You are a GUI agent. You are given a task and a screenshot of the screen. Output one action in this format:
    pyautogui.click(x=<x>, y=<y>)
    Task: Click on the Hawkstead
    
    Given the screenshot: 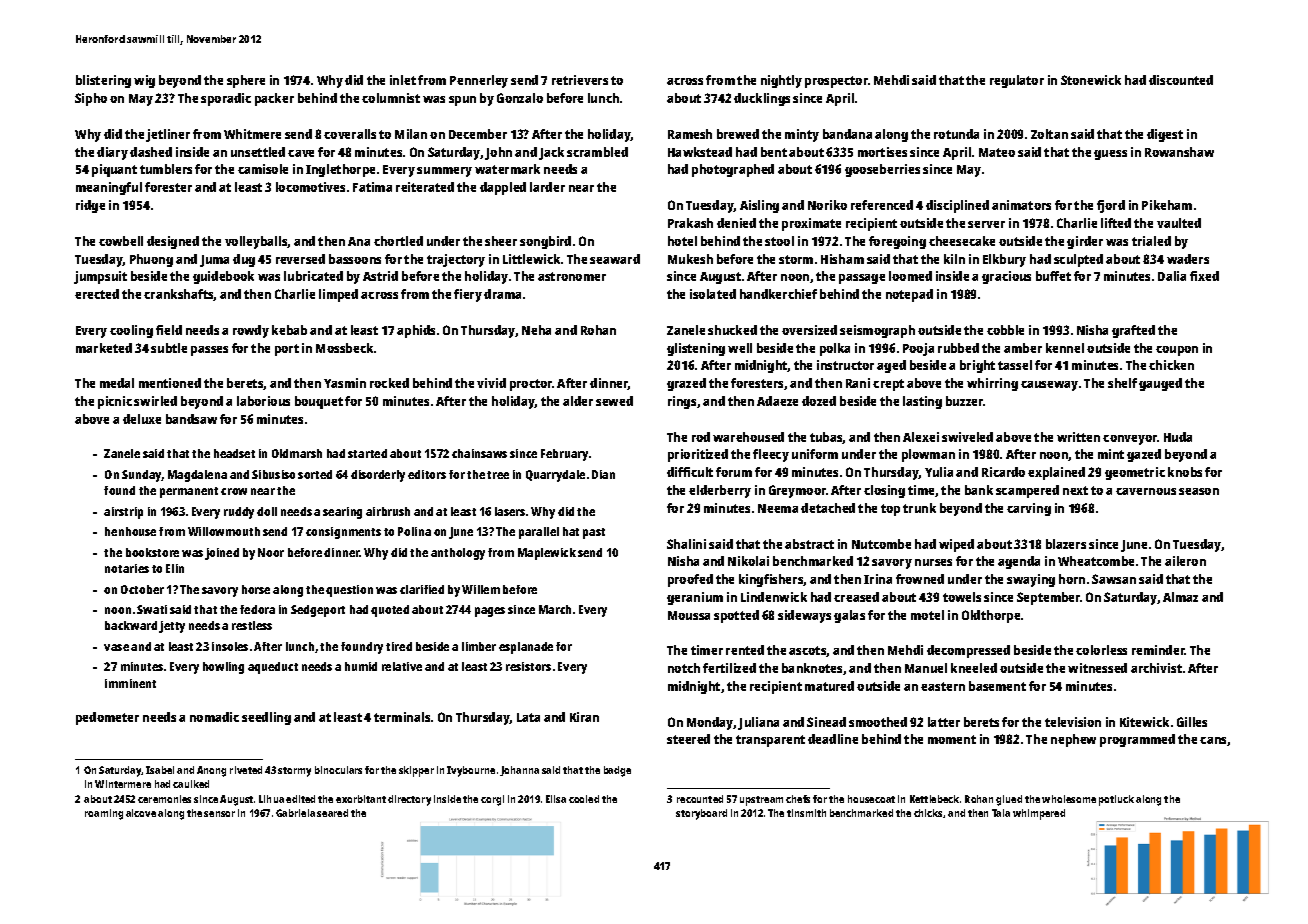 What is the action you would take?
    pyautogui.click(x=700, y=152)
